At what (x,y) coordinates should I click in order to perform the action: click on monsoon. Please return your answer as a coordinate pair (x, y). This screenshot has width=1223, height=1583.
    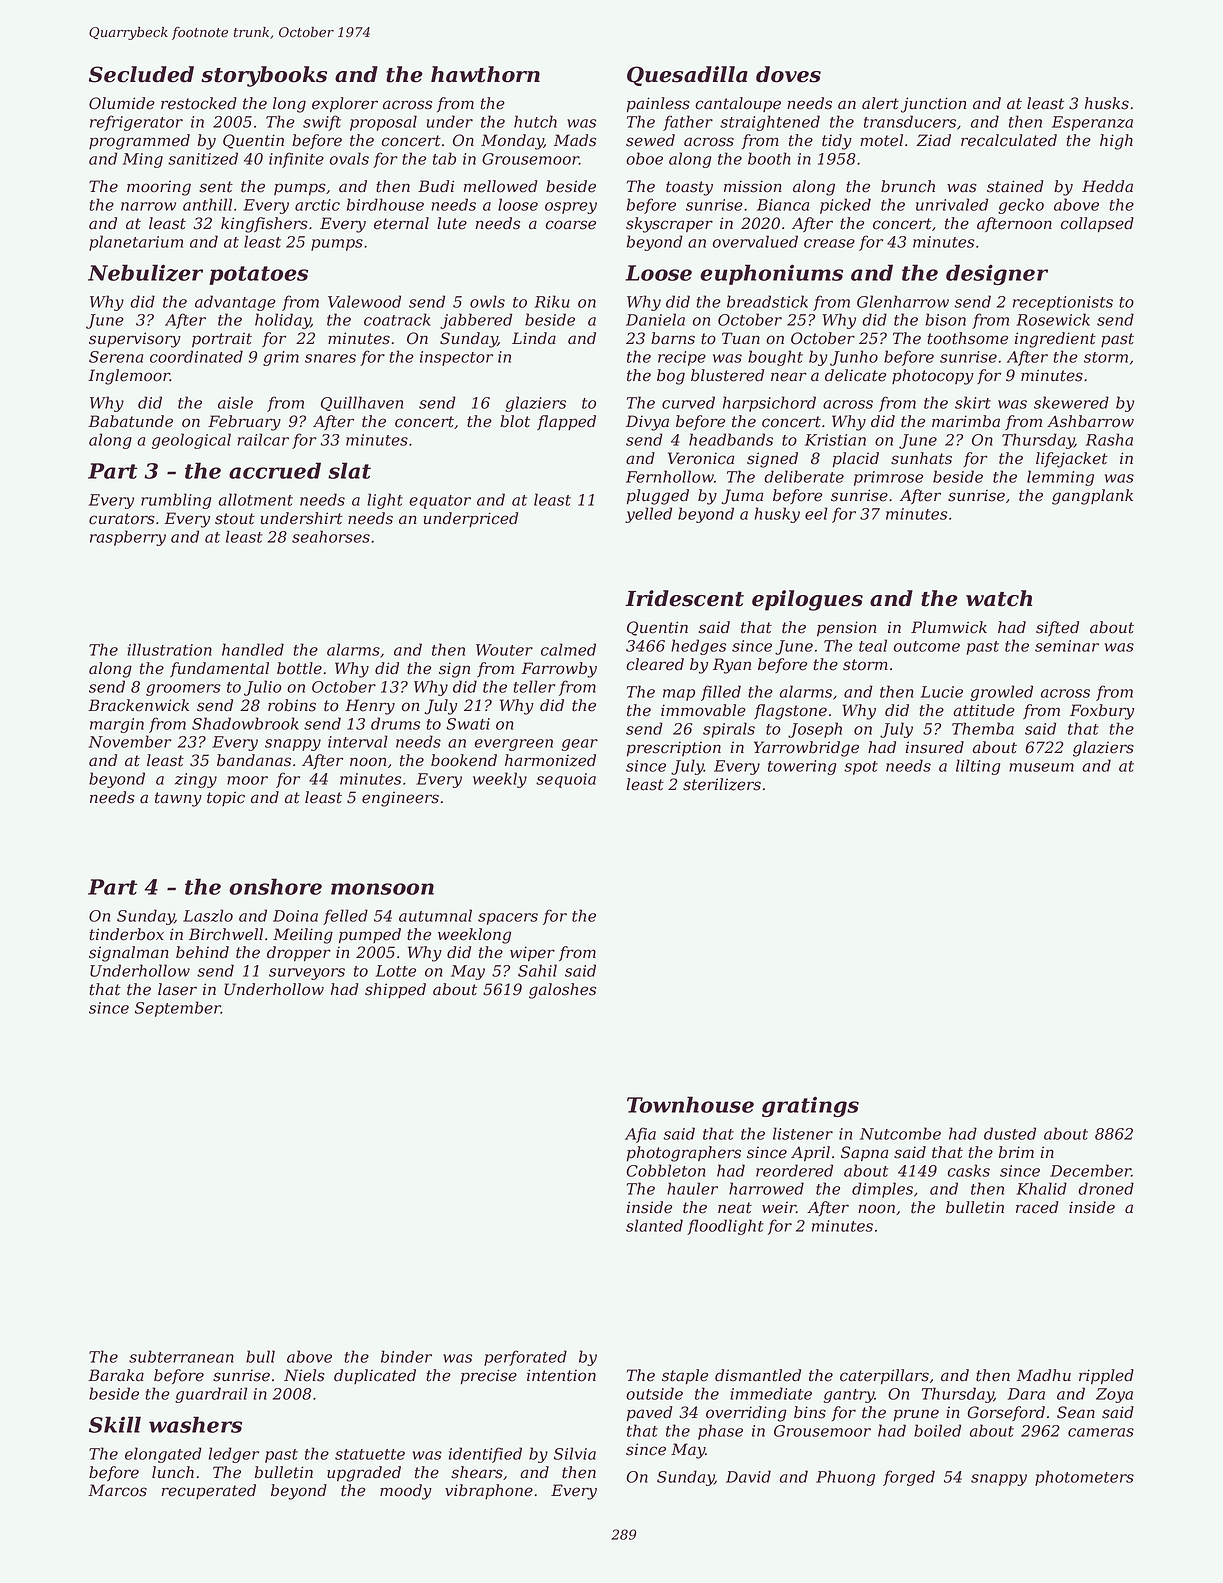
    Looking at the image, I should click on (382, 889).
